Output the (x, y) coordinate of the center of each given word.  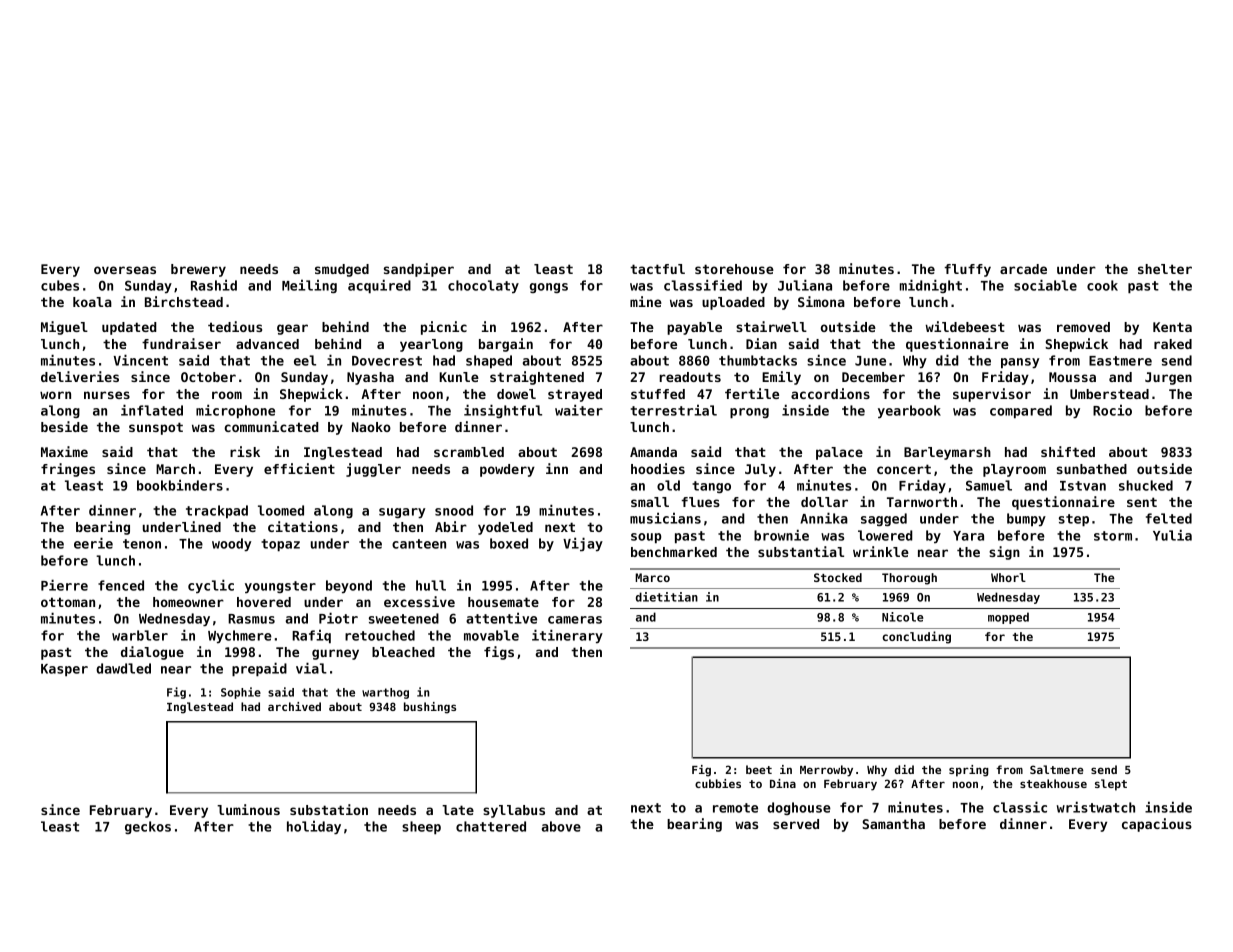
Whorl (1008, 577)
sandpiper (419, 270)
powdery (507, 470)
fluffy (967, 270)
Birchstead (184, 301)
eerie (93, 543)
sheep (421, 828)
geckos (148, 827)
